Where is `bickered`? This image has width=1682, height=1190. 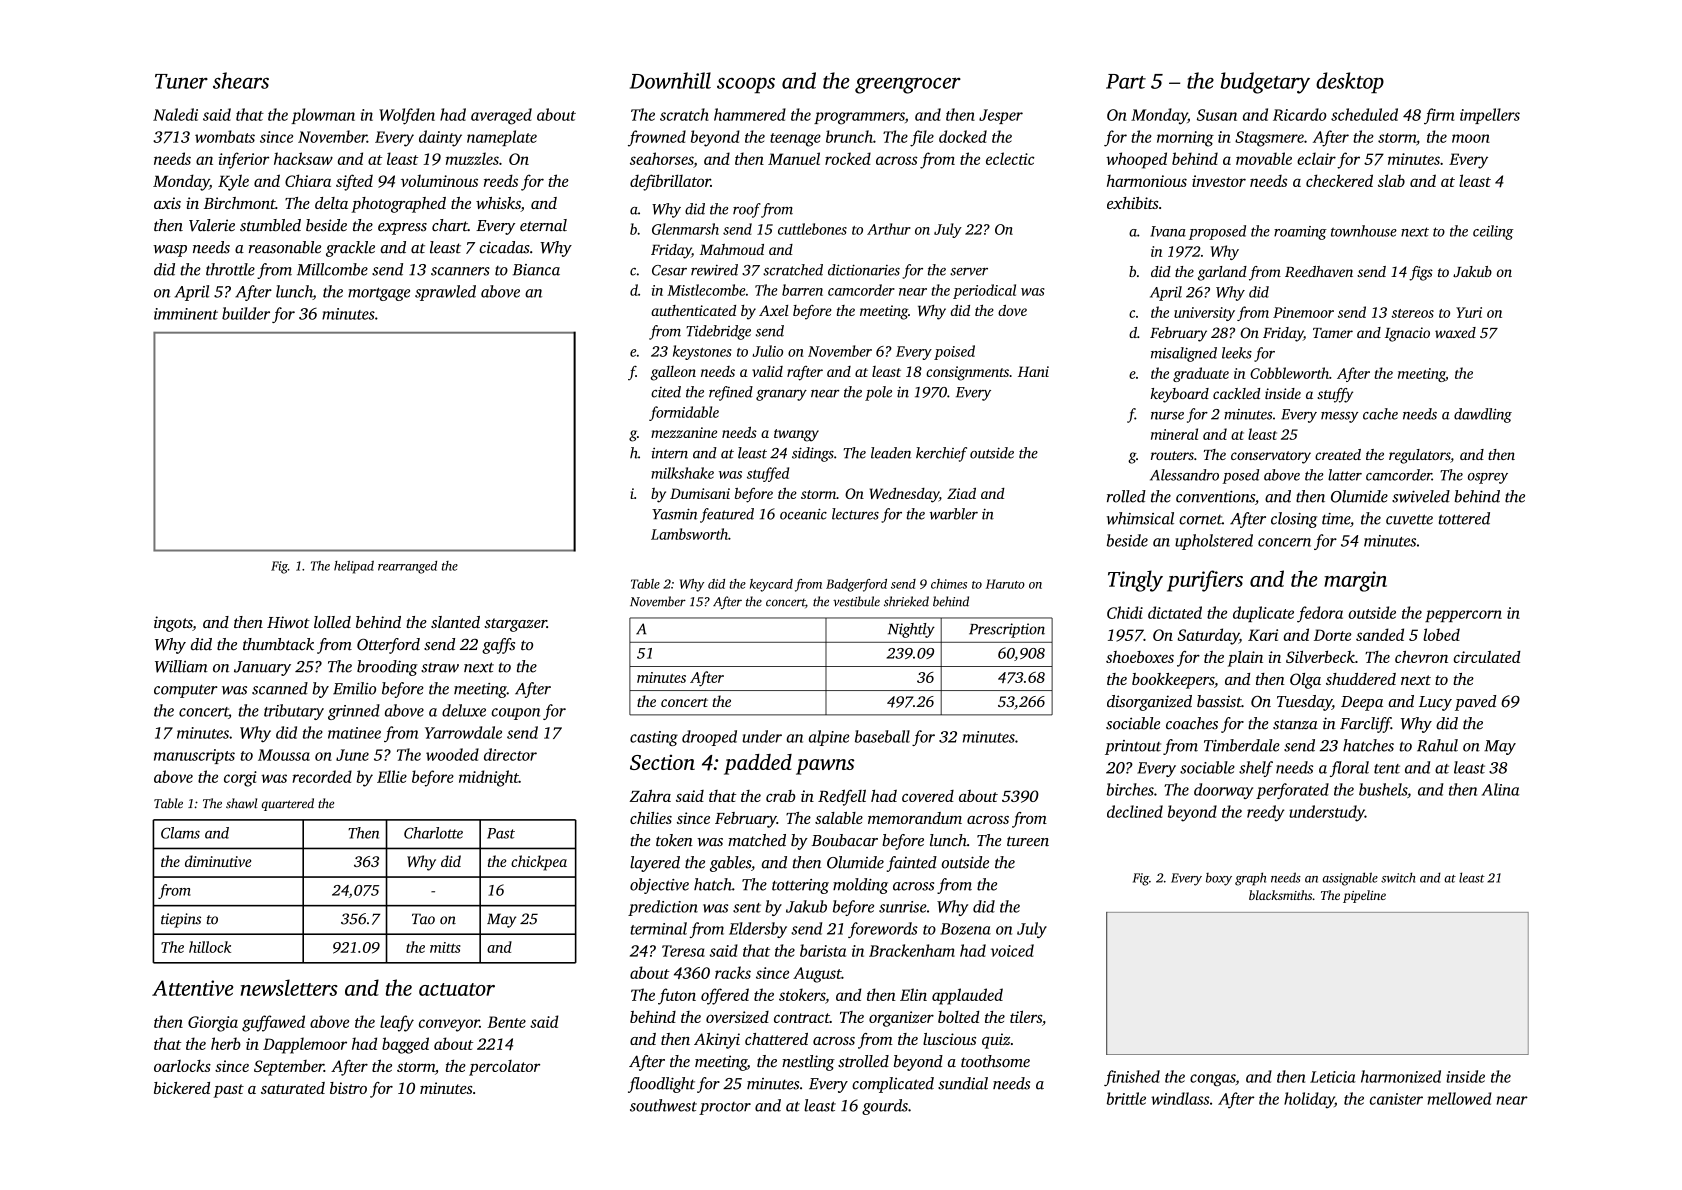 bickered is located at coordinates (182, 1088).
